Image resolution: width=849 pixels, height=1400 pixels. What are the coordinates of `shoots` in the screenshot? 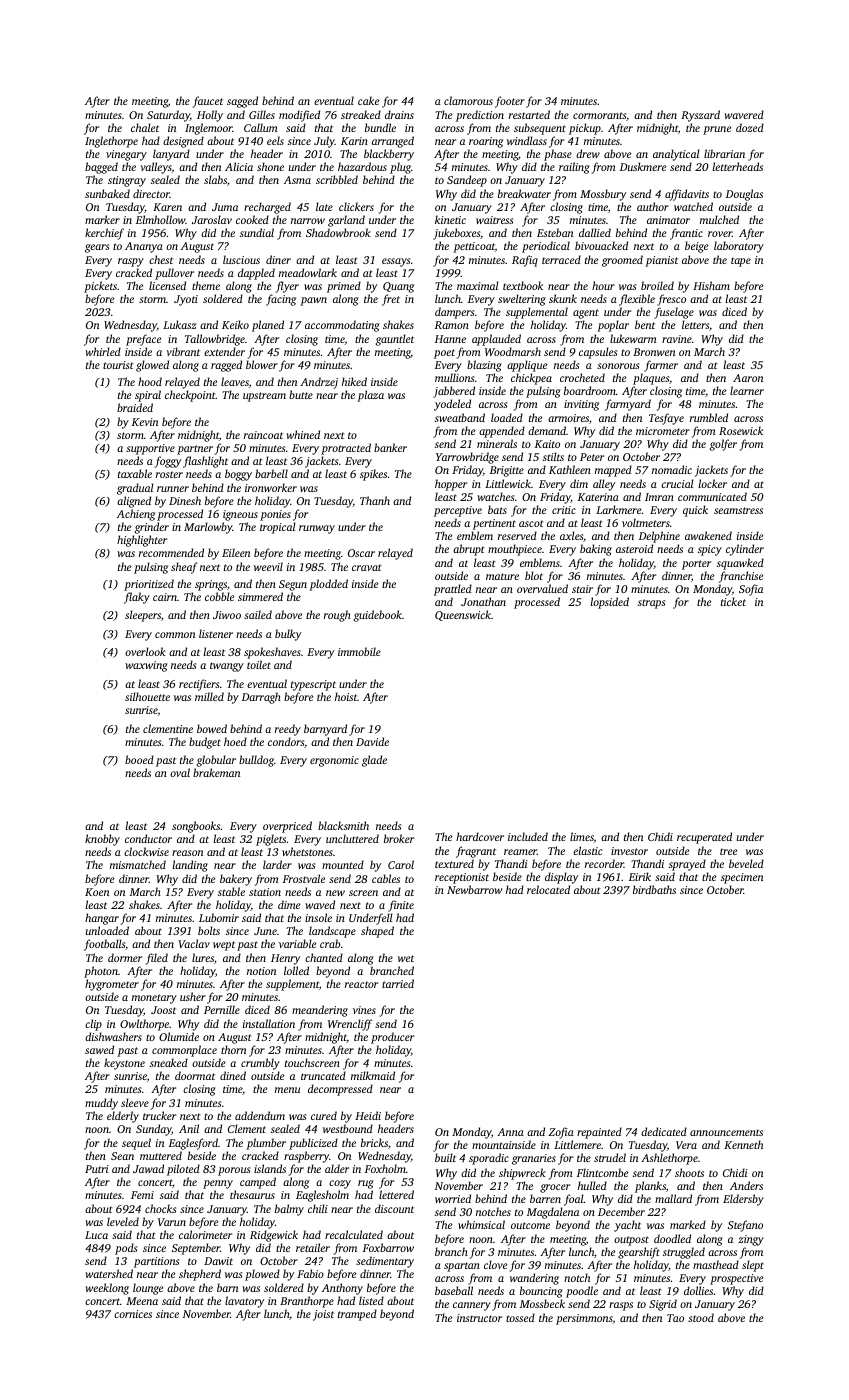 It's located at (689, 1172).
